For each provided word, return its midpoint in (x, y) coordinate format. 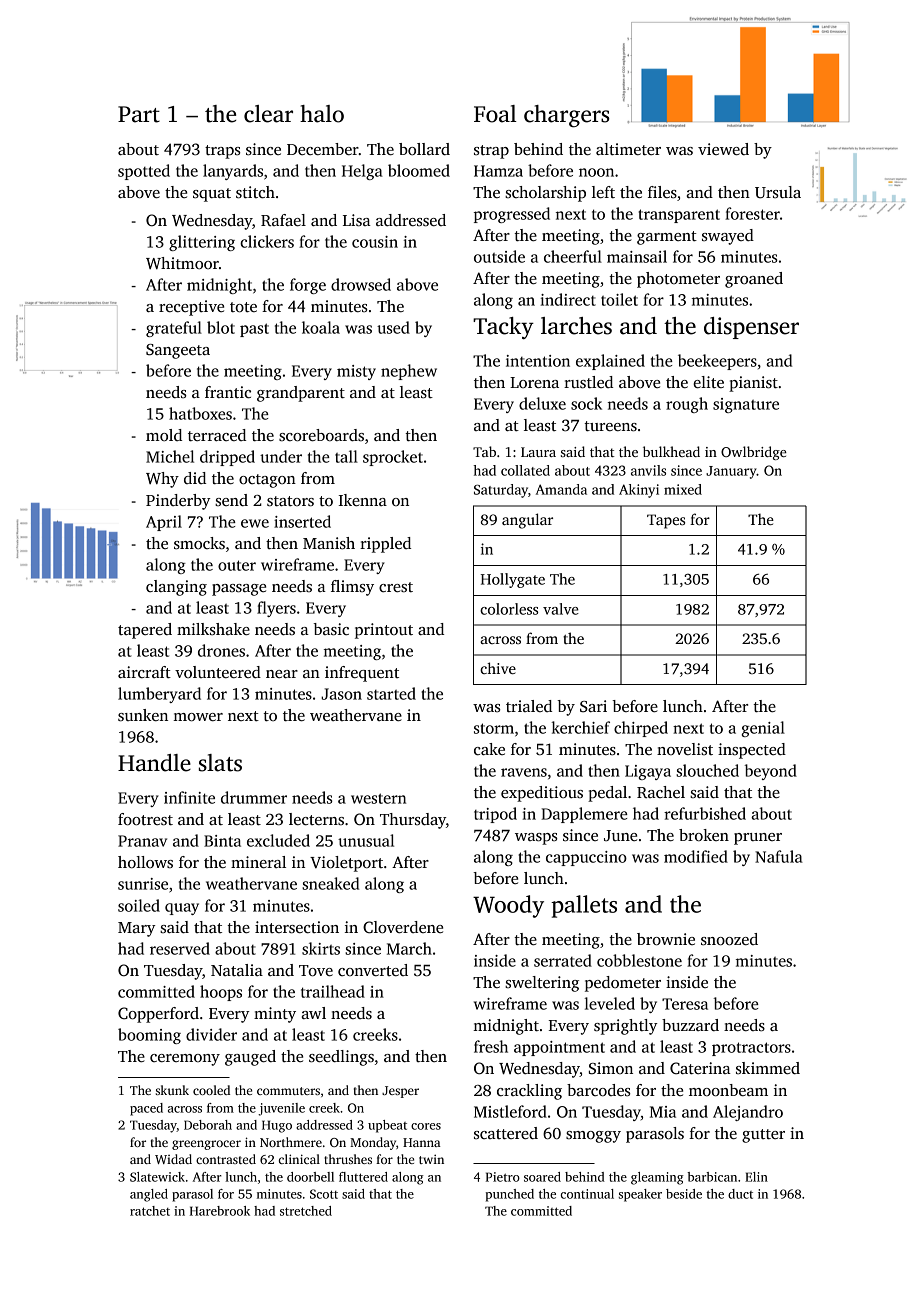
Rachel (661, 792)
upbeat (387, 1126)
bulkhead (671, 451)
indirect (568, 299)
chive (498, 668)
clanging (176, 588)
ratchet (150, 1211)
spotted (144, 172)
